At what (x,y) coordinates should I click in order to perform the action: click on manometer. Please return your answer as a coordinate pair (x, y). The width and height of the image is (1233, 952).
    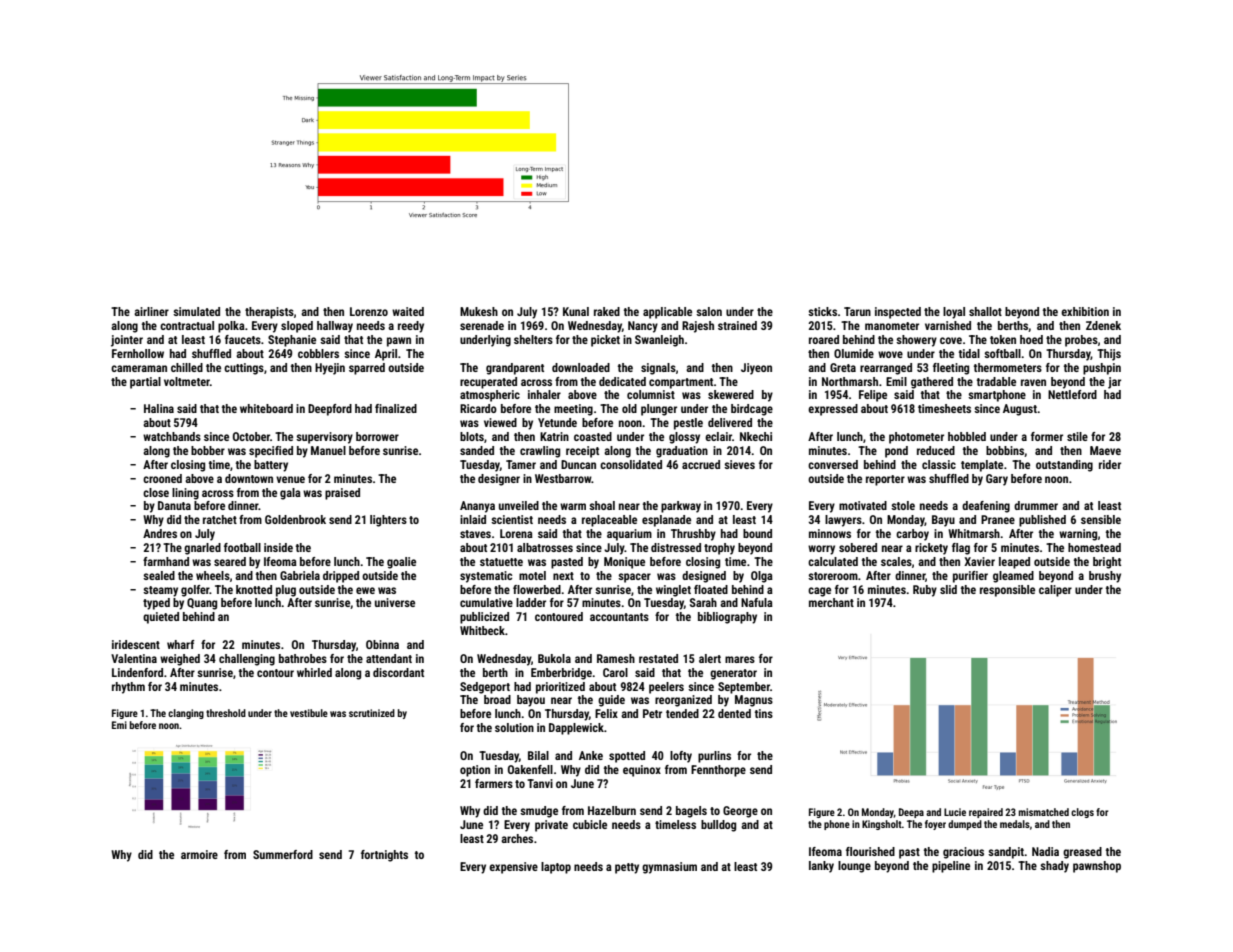
    Looking at the image, I should click on (892, 326).
